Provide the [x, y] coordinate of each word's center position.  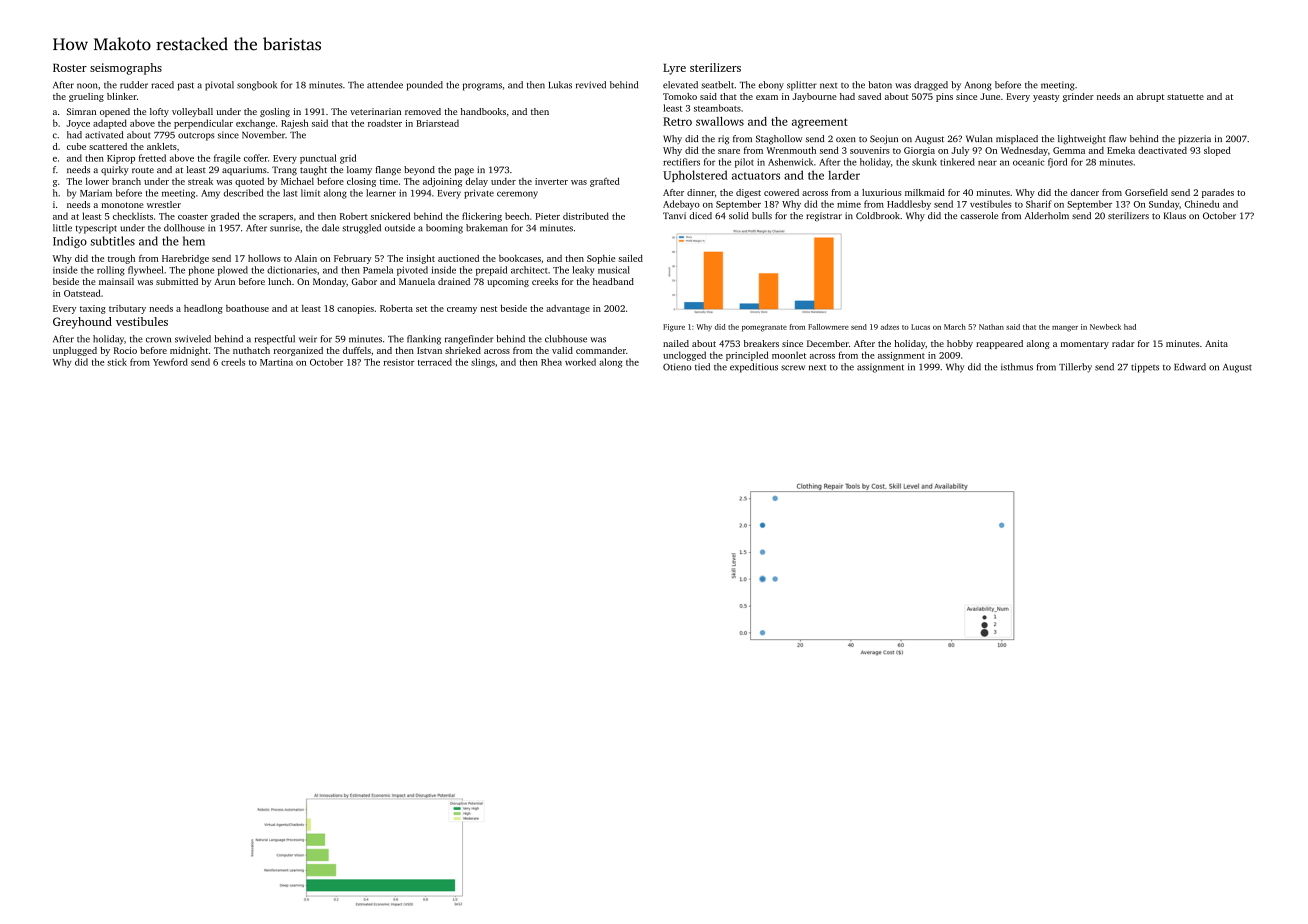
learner [381, 193]
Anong [978, 86]
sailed [631, 258]
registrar [824, 217]
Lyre [674, 69]
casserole [979, 215]
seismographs [126, 69]
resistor [398, 362]
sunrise [285, 228]
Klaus [1175, 215]
